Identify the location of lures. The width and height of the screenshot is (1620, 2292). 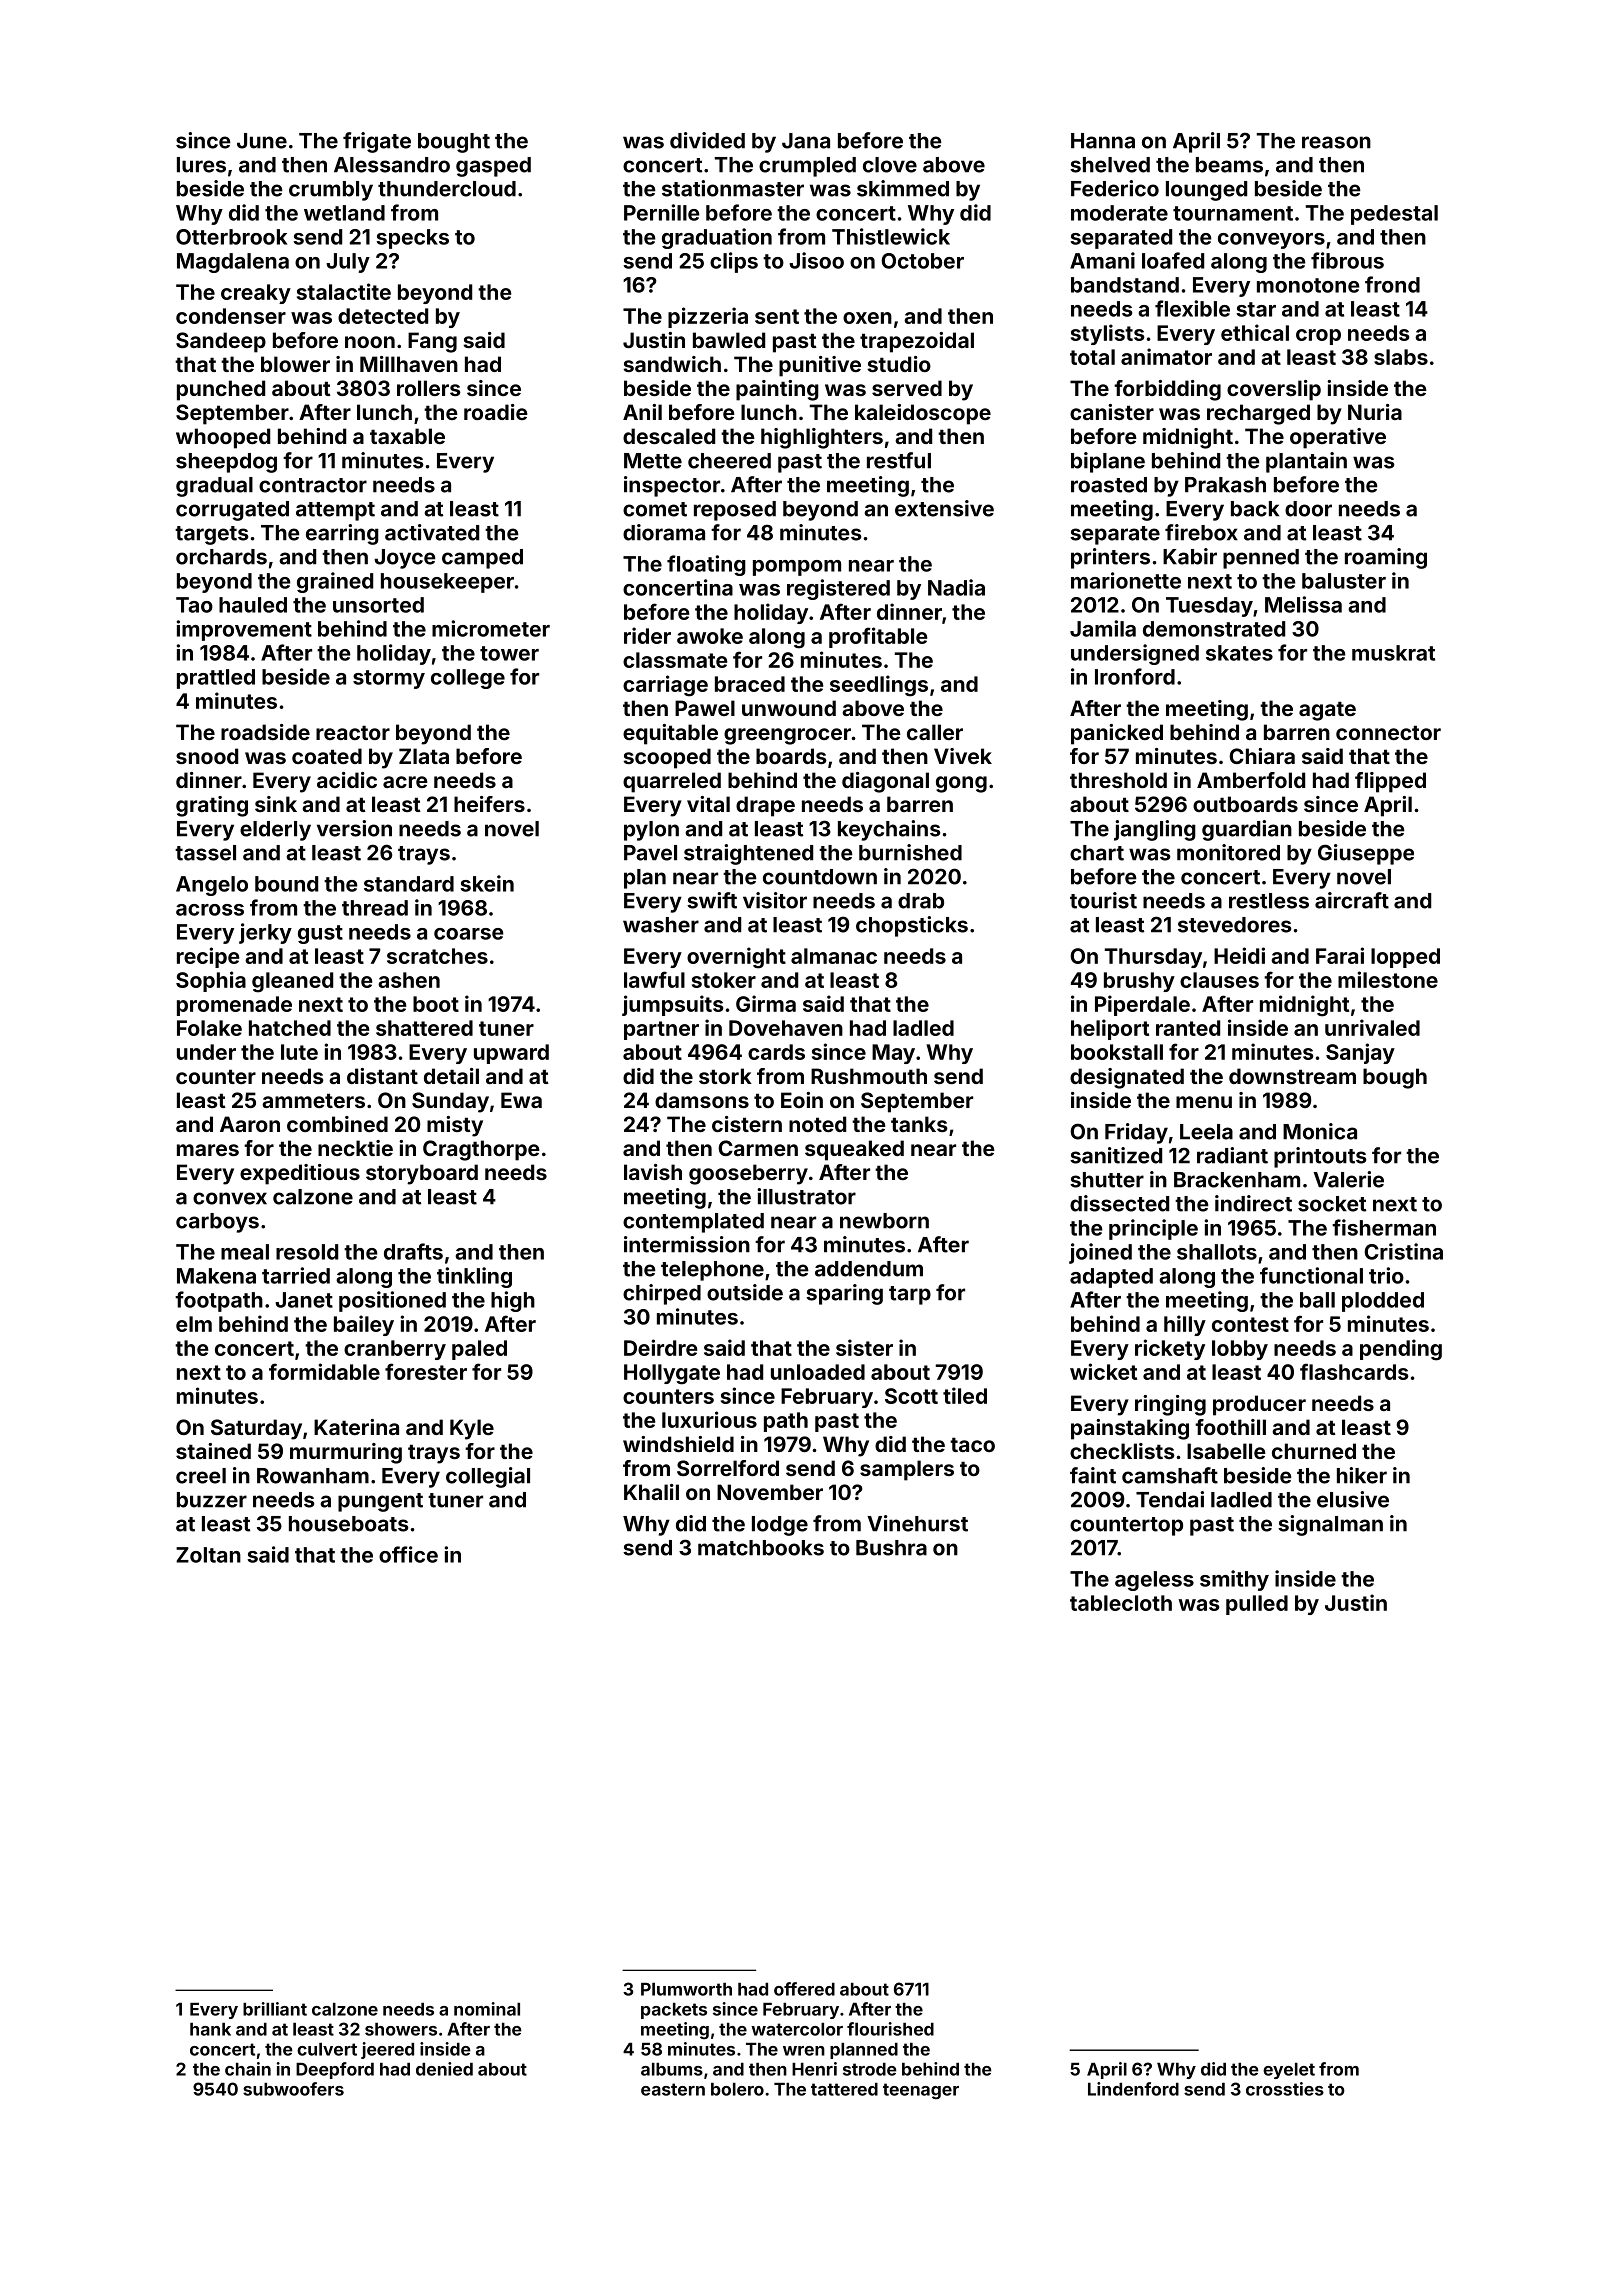
(201, 165).
